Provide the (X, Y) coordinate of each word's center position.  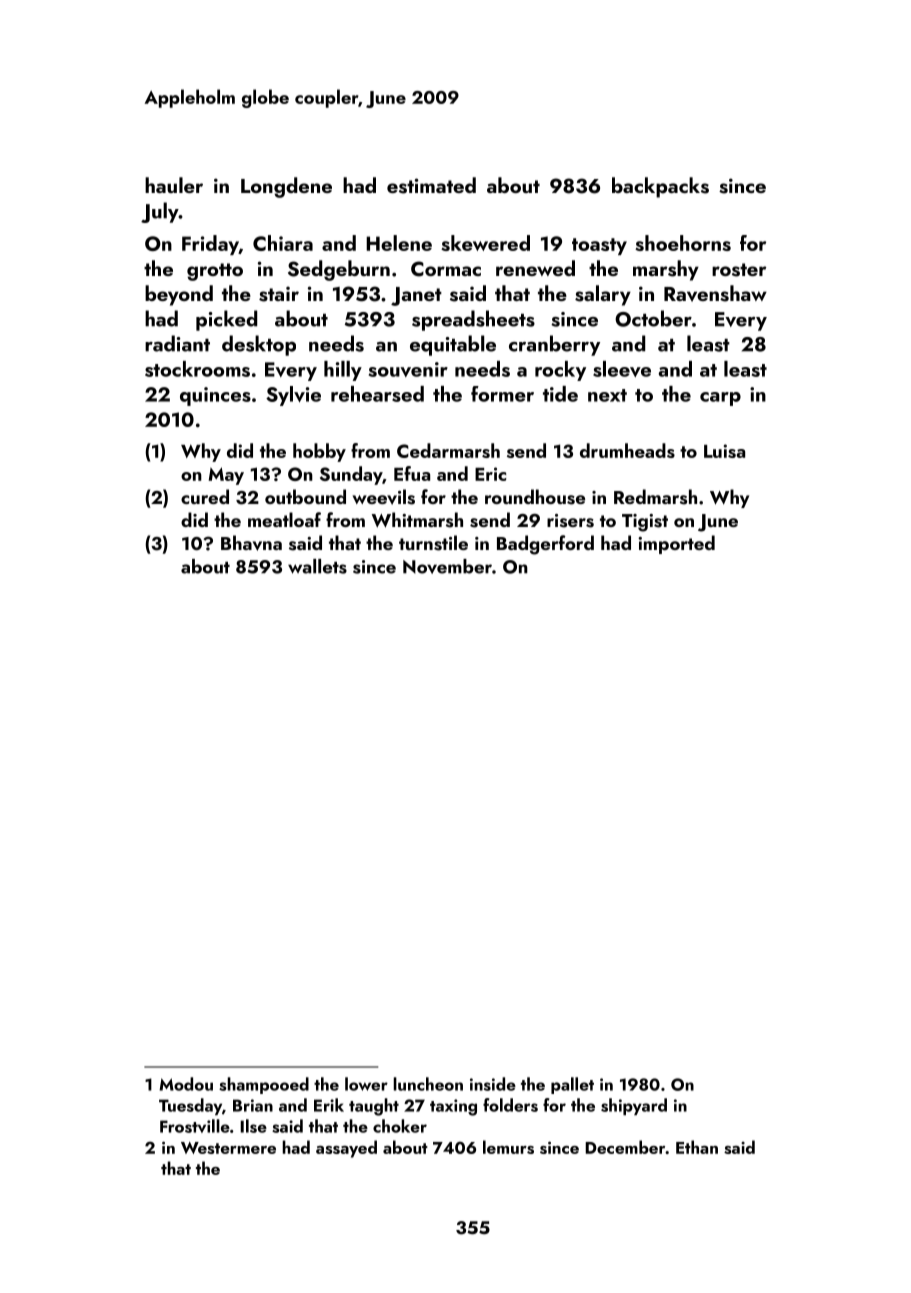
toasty (599, 246)
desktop (259, 345)
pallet (572, 1085)
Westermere (228, 1148)
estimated (431, 185)
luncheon (428, 1084)
